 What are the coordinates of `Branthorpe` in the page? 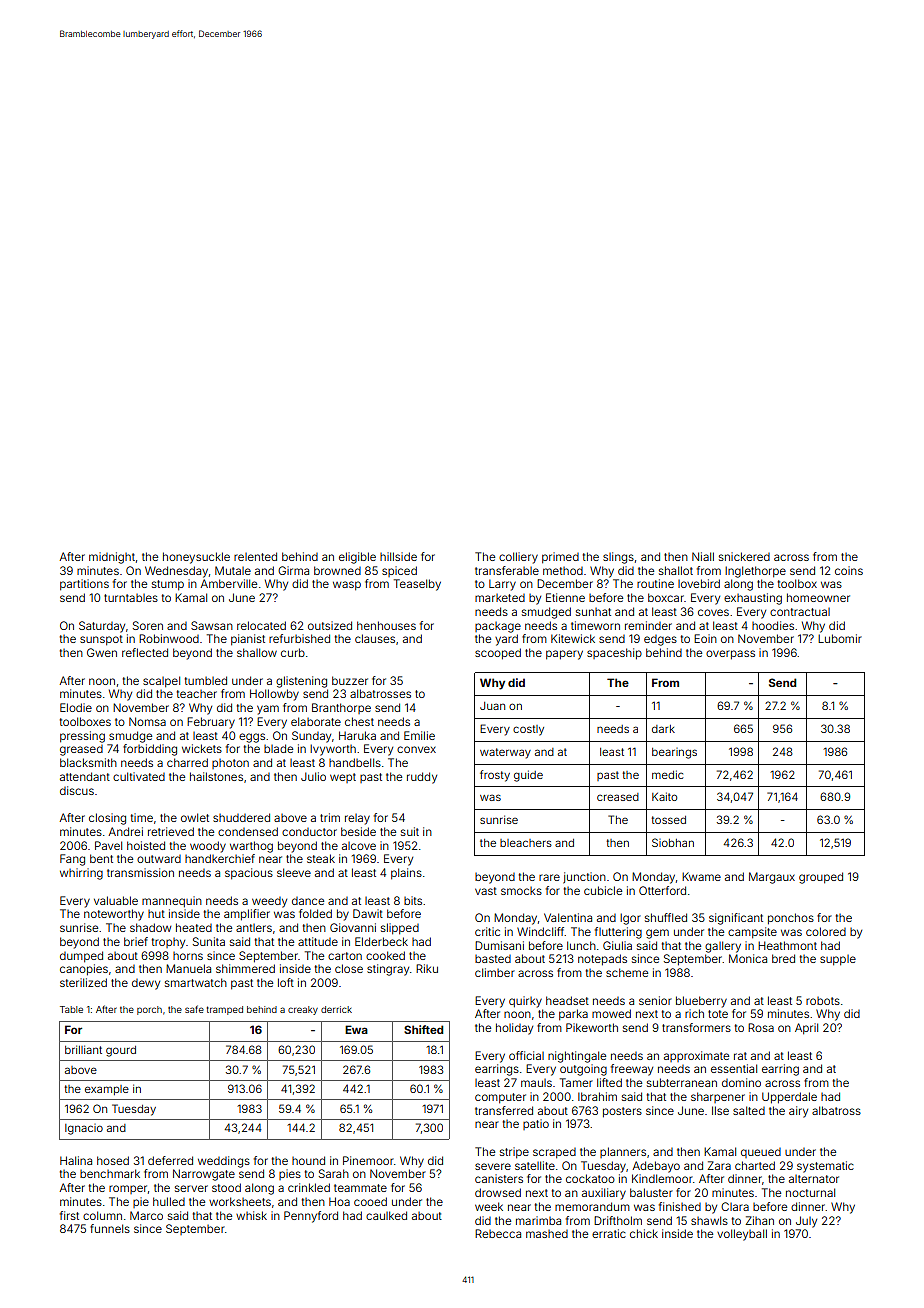 It's located at (341, 708).
